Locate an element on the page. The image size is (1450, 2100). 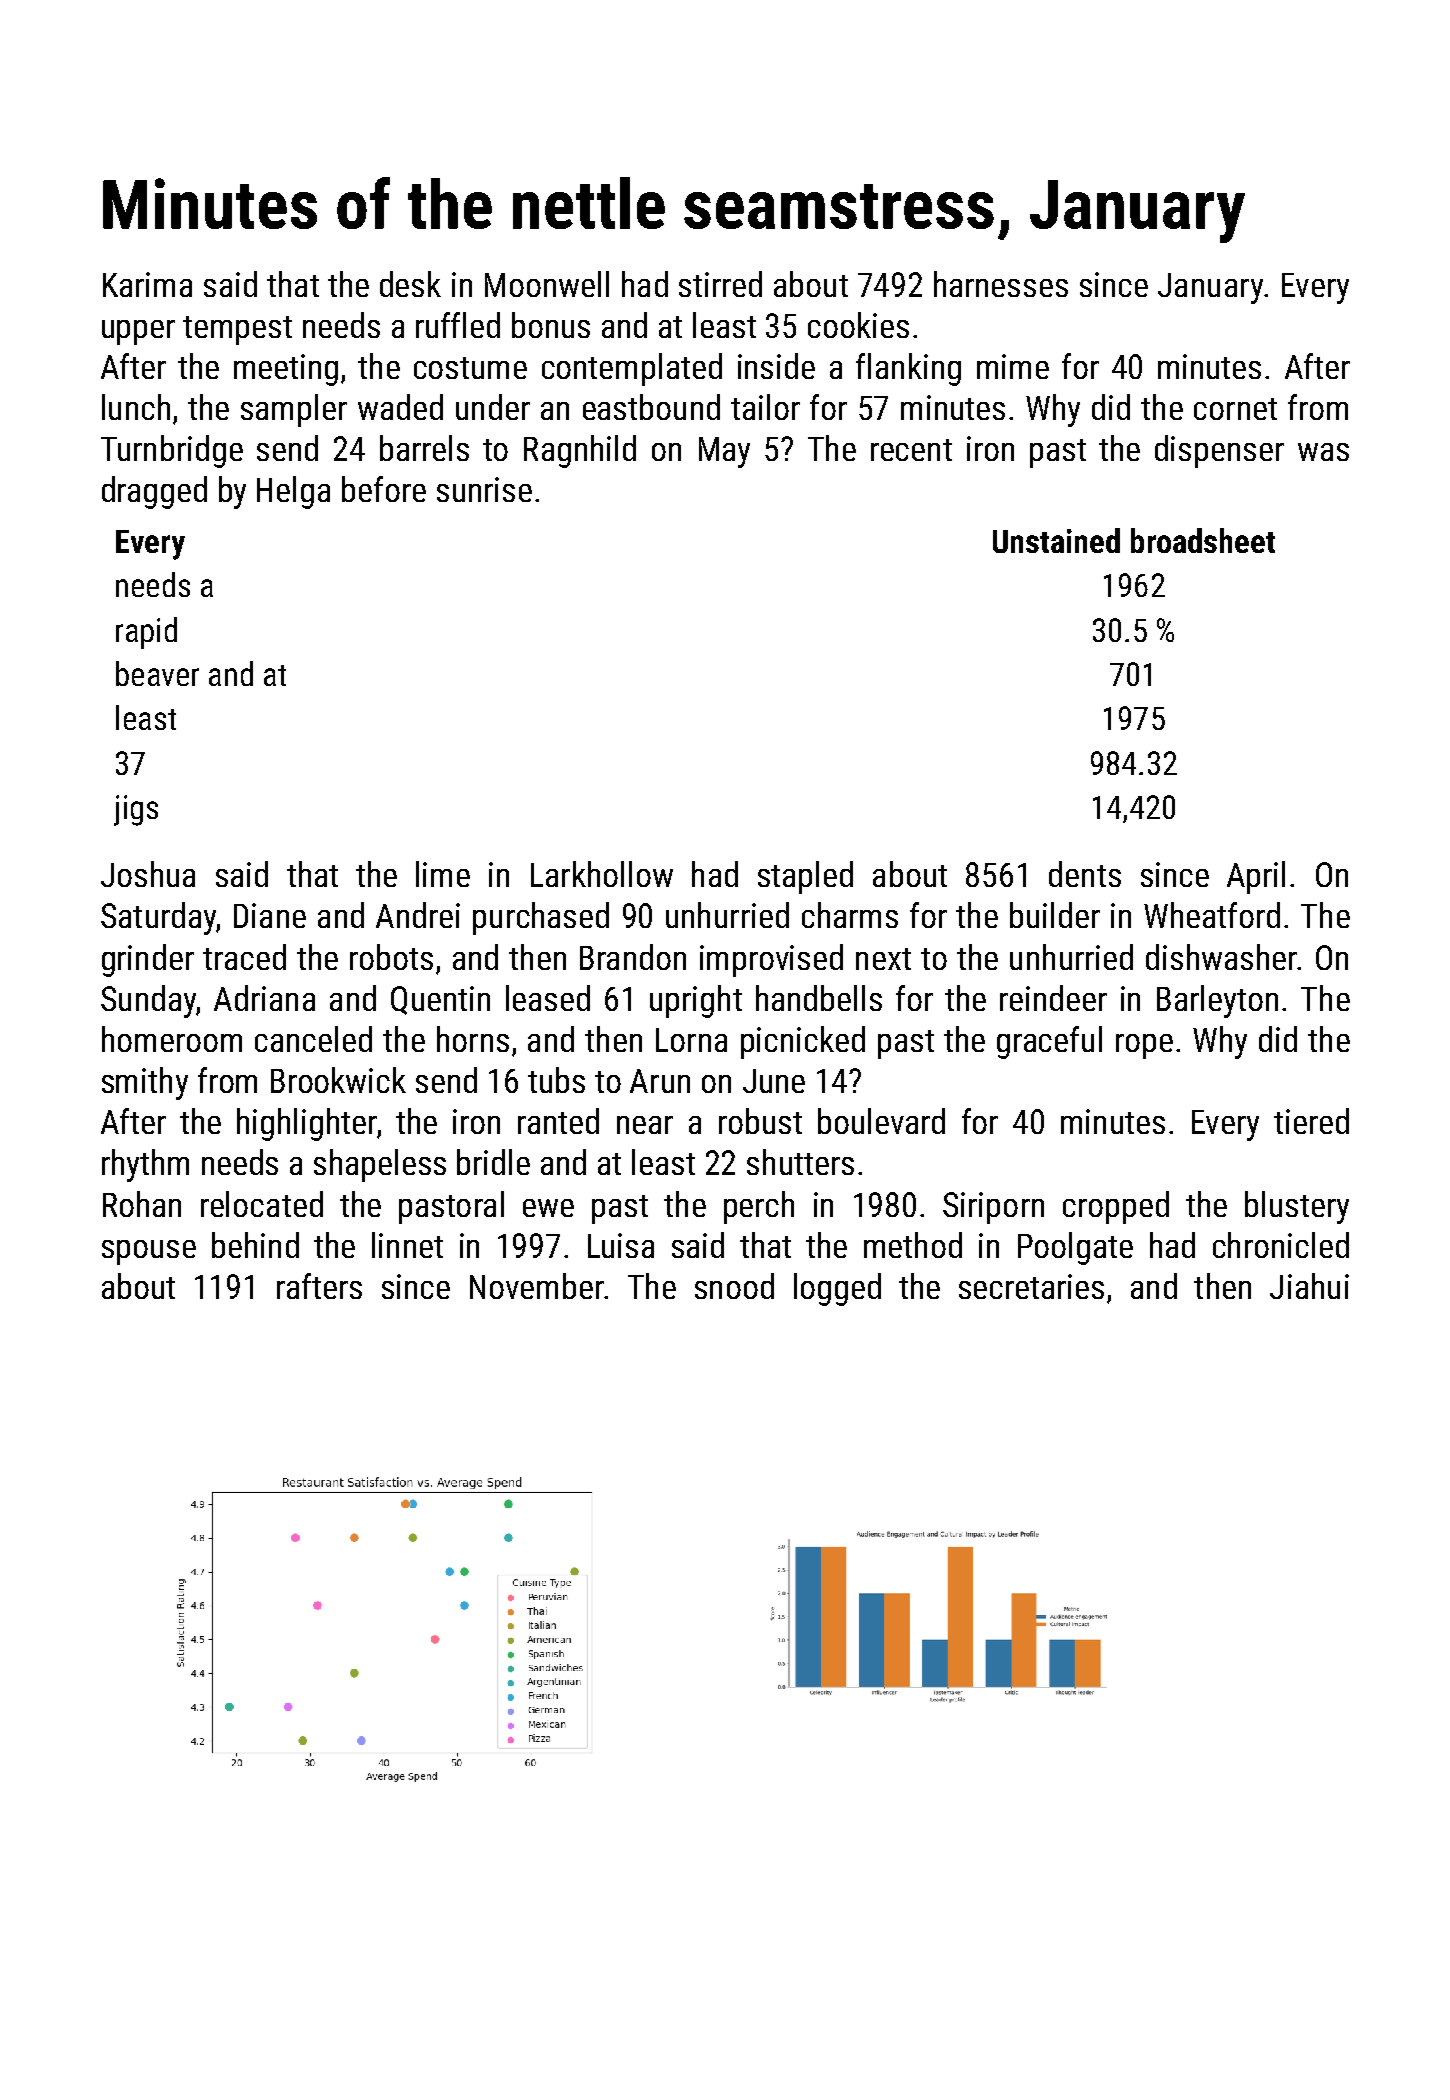
dents is located at coordinates (1085, 874).
